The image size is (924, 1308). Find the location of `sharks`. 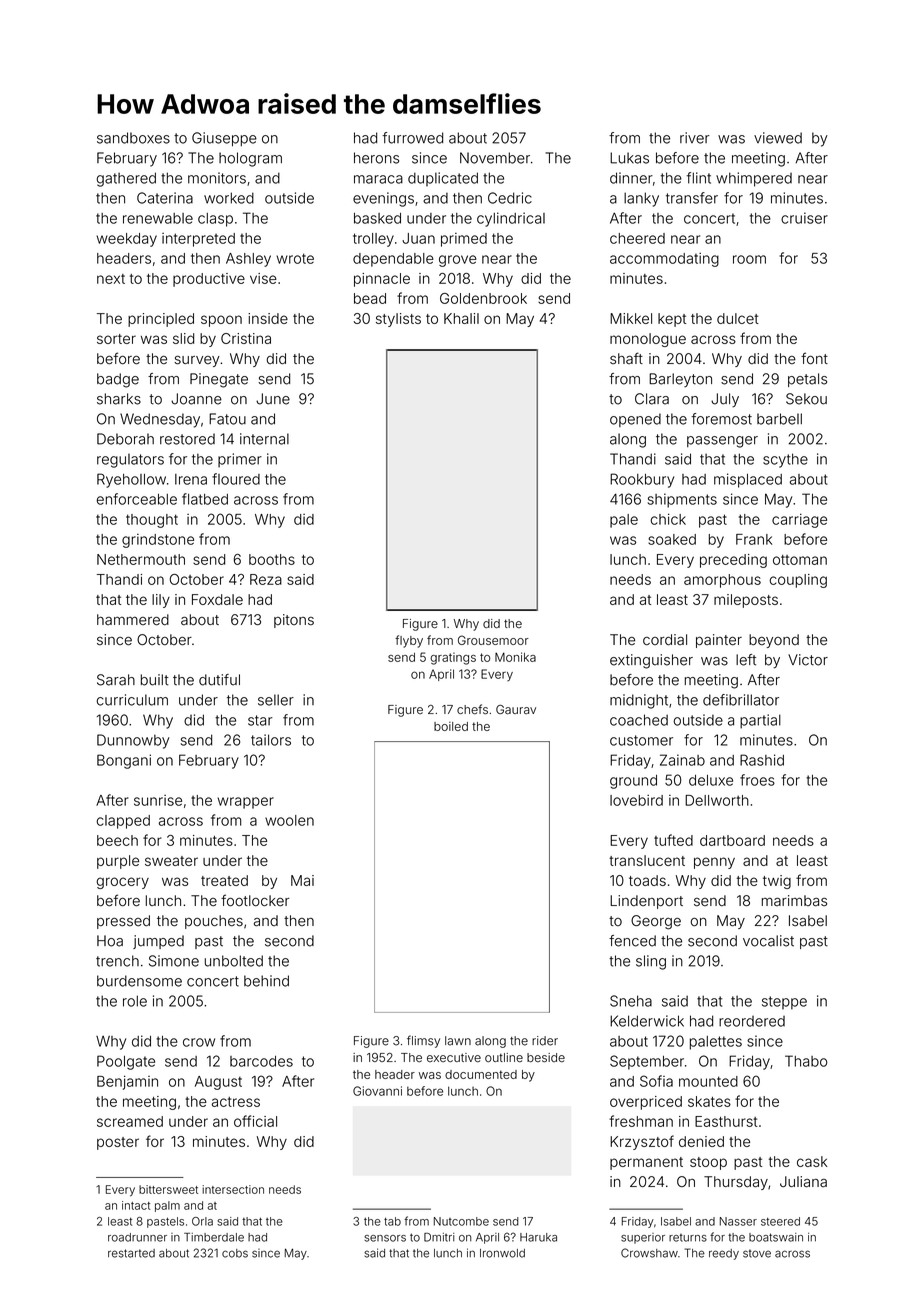

sharks is located at coordinates (119, 399).
